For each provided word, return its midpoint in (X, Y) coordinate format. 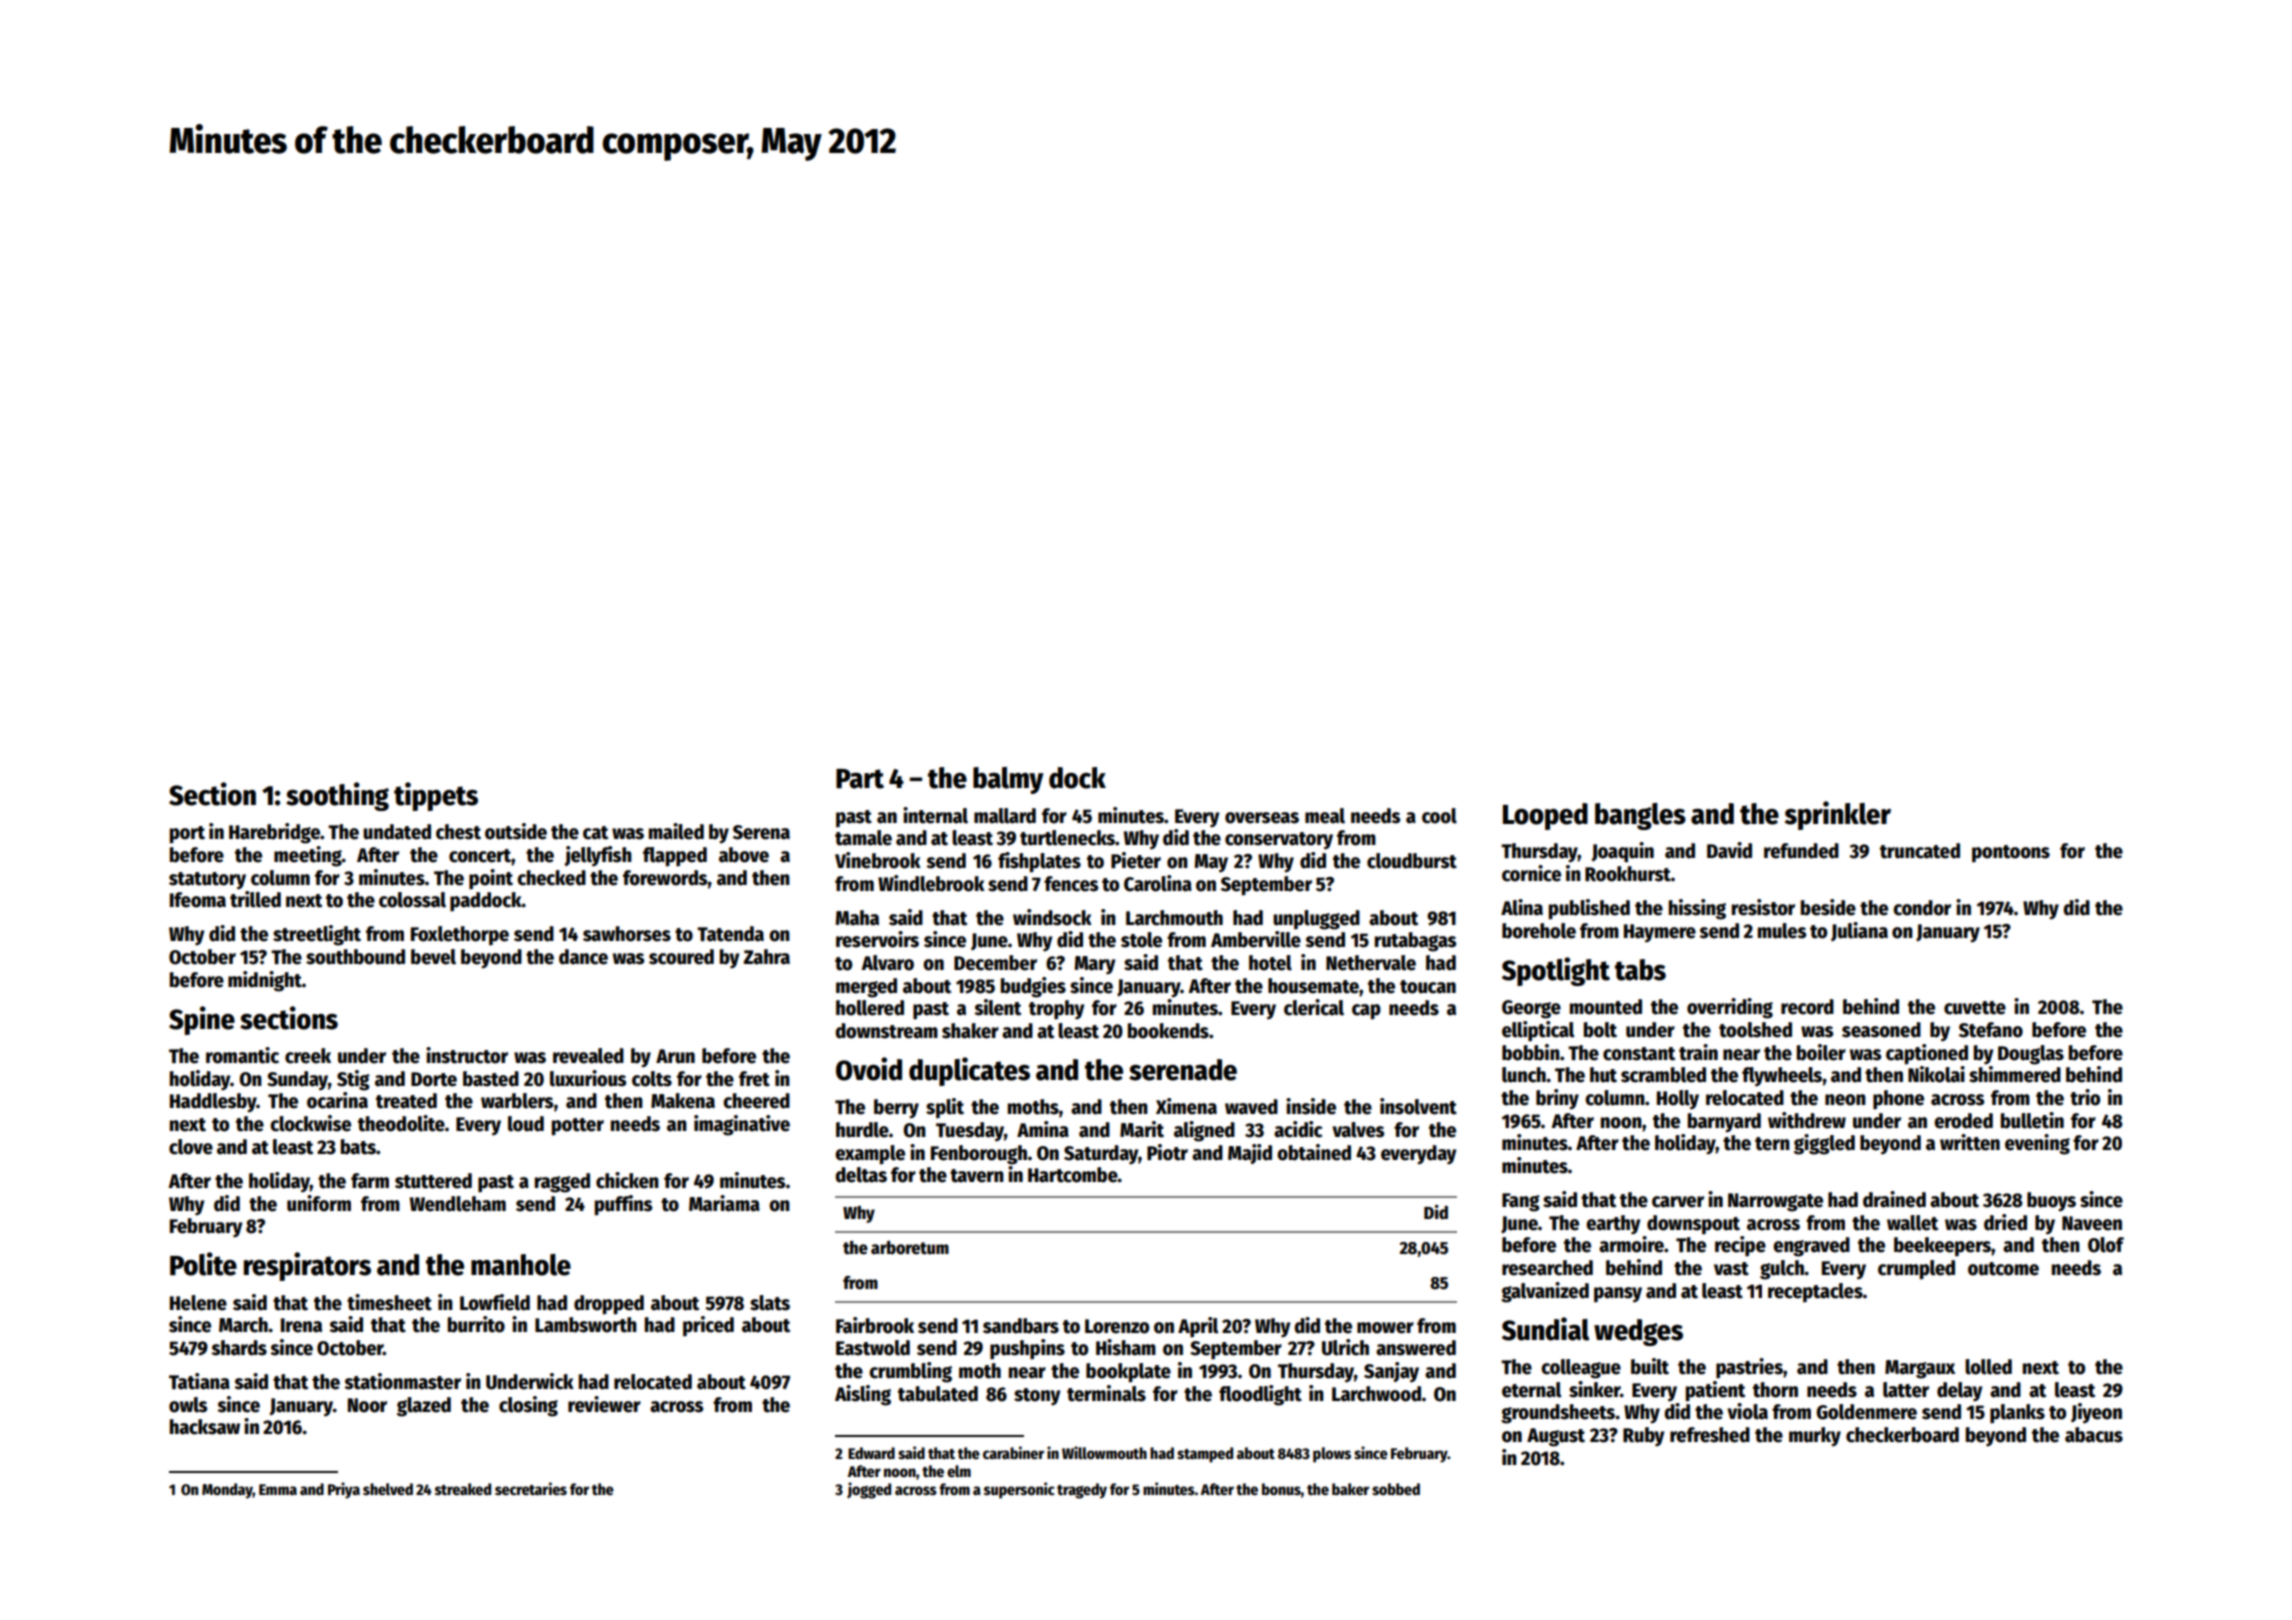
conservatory (1279, 840)
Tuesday (970, 1131)
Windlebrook (931, 883)
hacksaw (205, 1427)
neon (1845, 1100)
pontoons (2011, 854)
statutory (207, 880)
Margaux (1920, 1369)
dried (2005, 1222)
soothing (337, 796)
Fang (1521, 1202)
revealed (588, 1056)
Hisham (1126, 1347)
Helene (198, 1303)
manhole (521, 1265)
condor (1922, 908)
